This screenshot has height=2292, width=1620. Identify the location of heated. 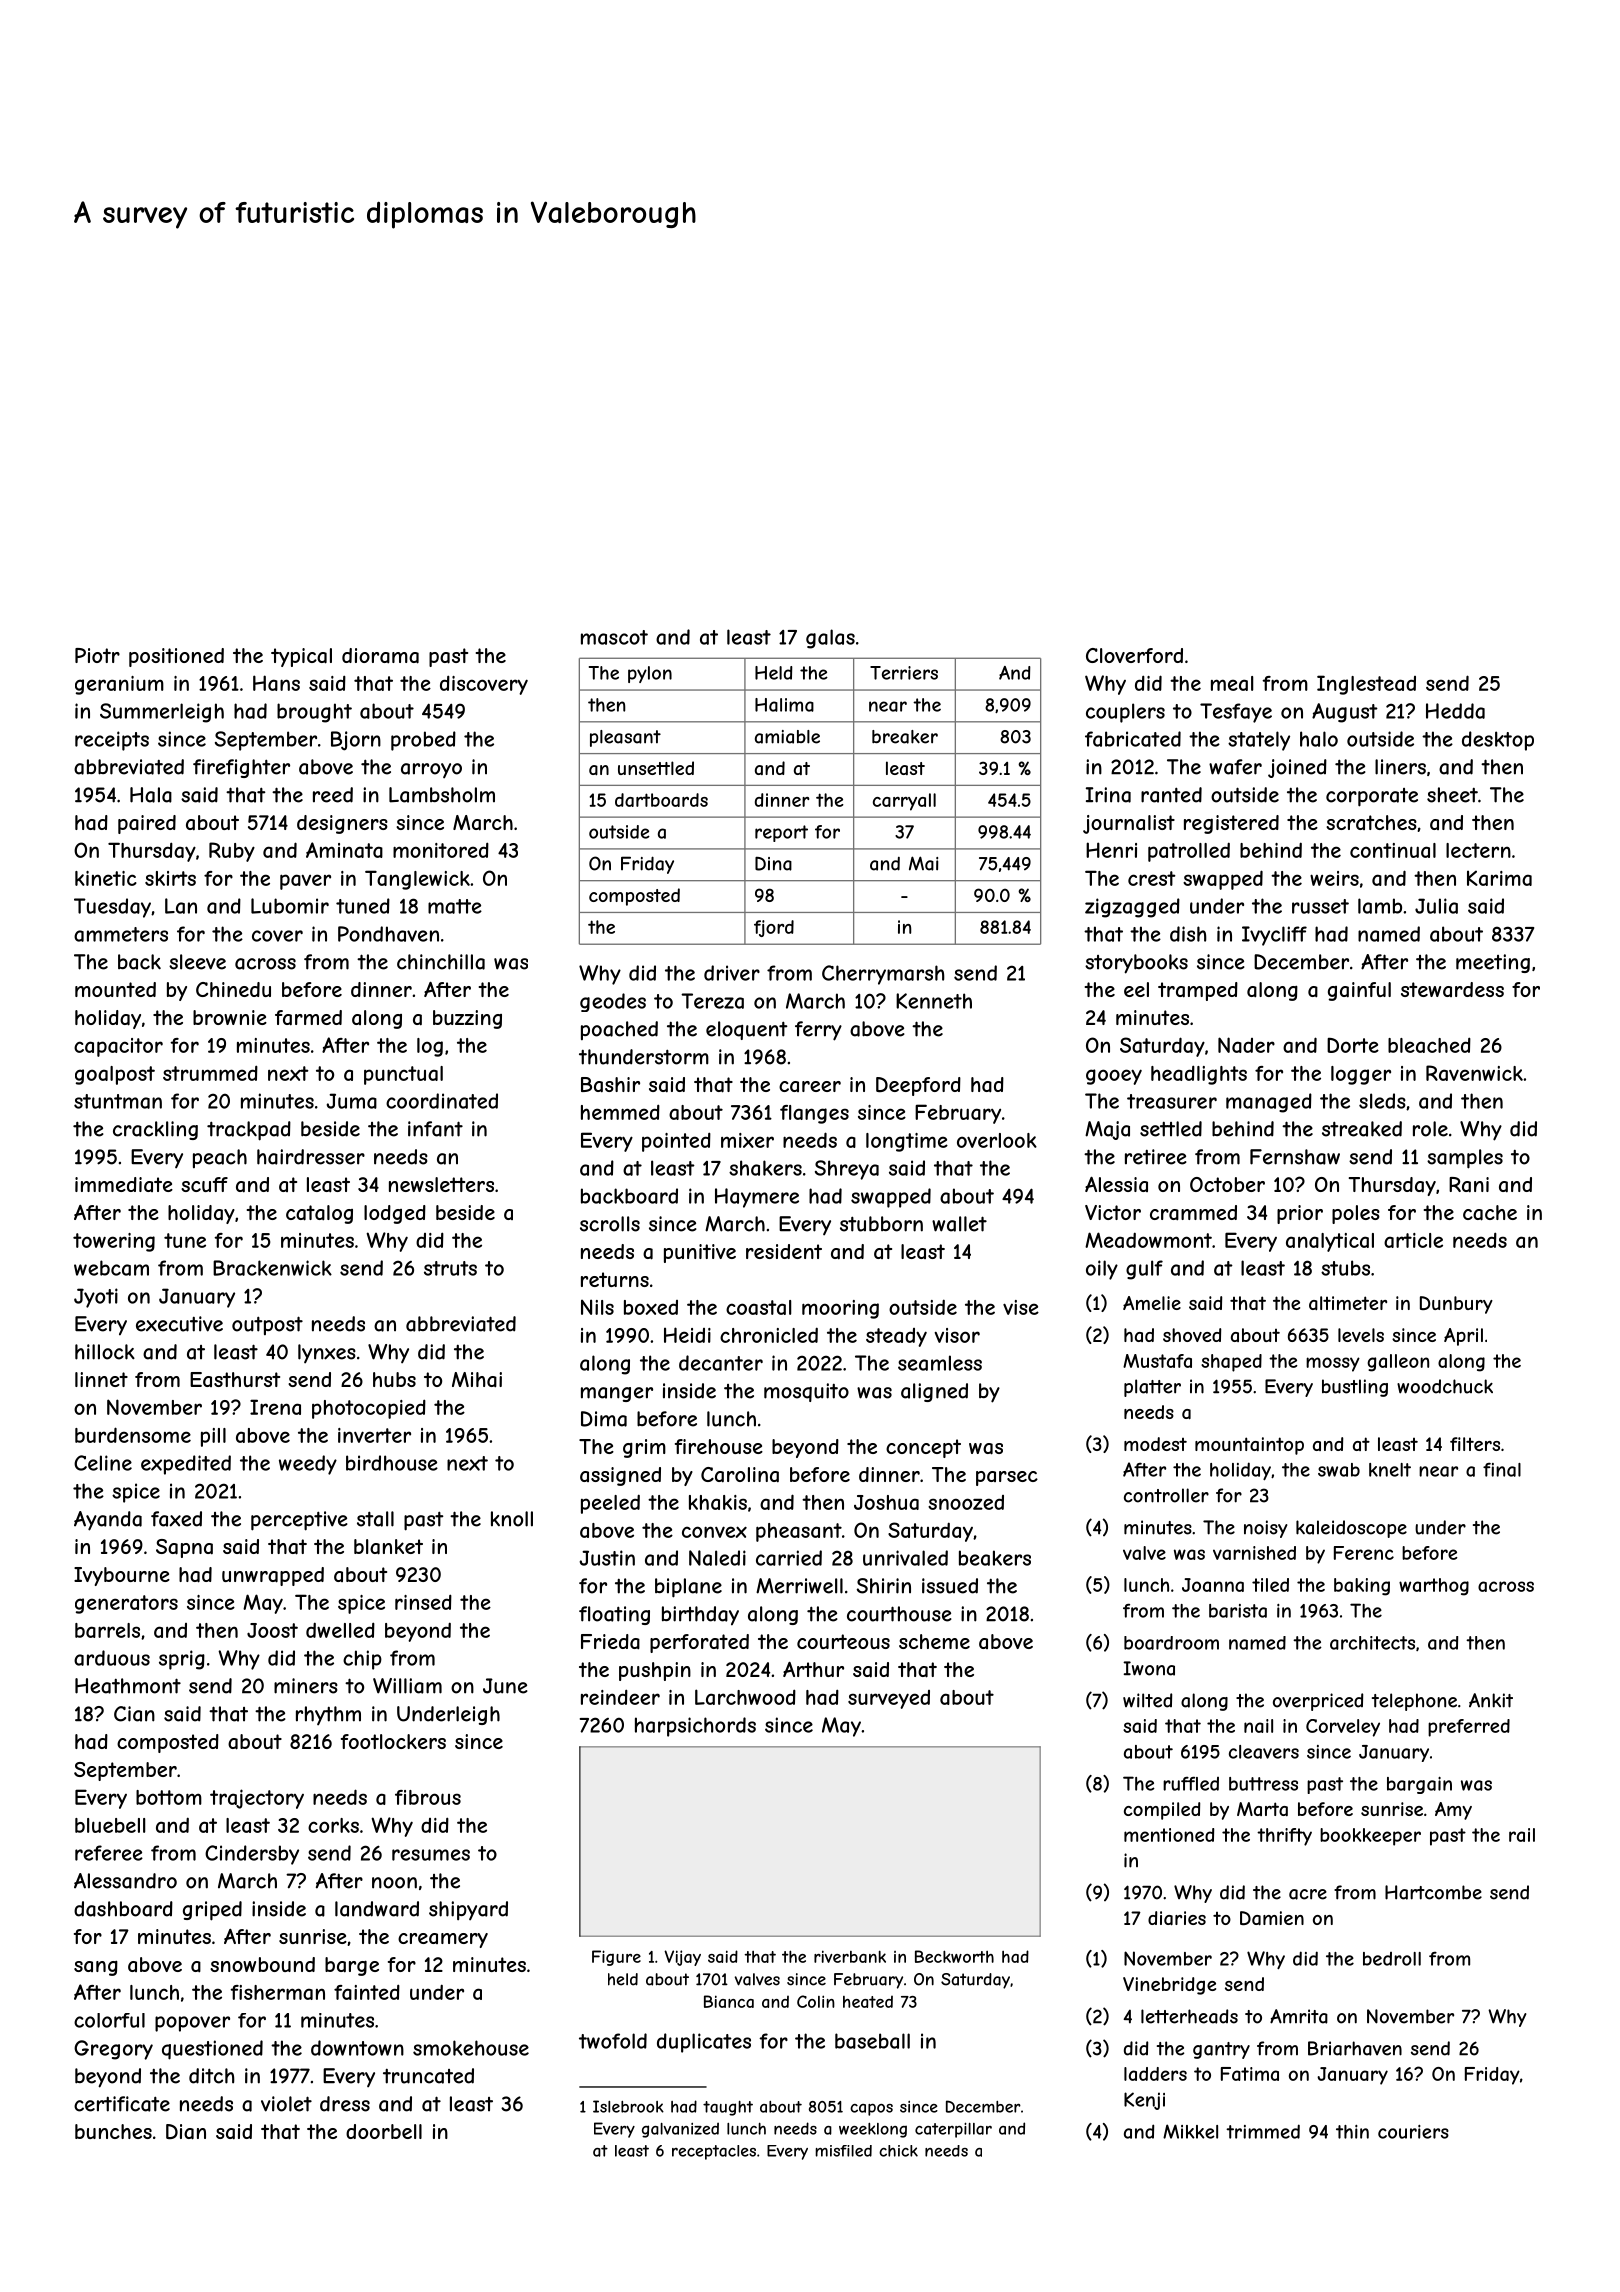
(868, 2001).
